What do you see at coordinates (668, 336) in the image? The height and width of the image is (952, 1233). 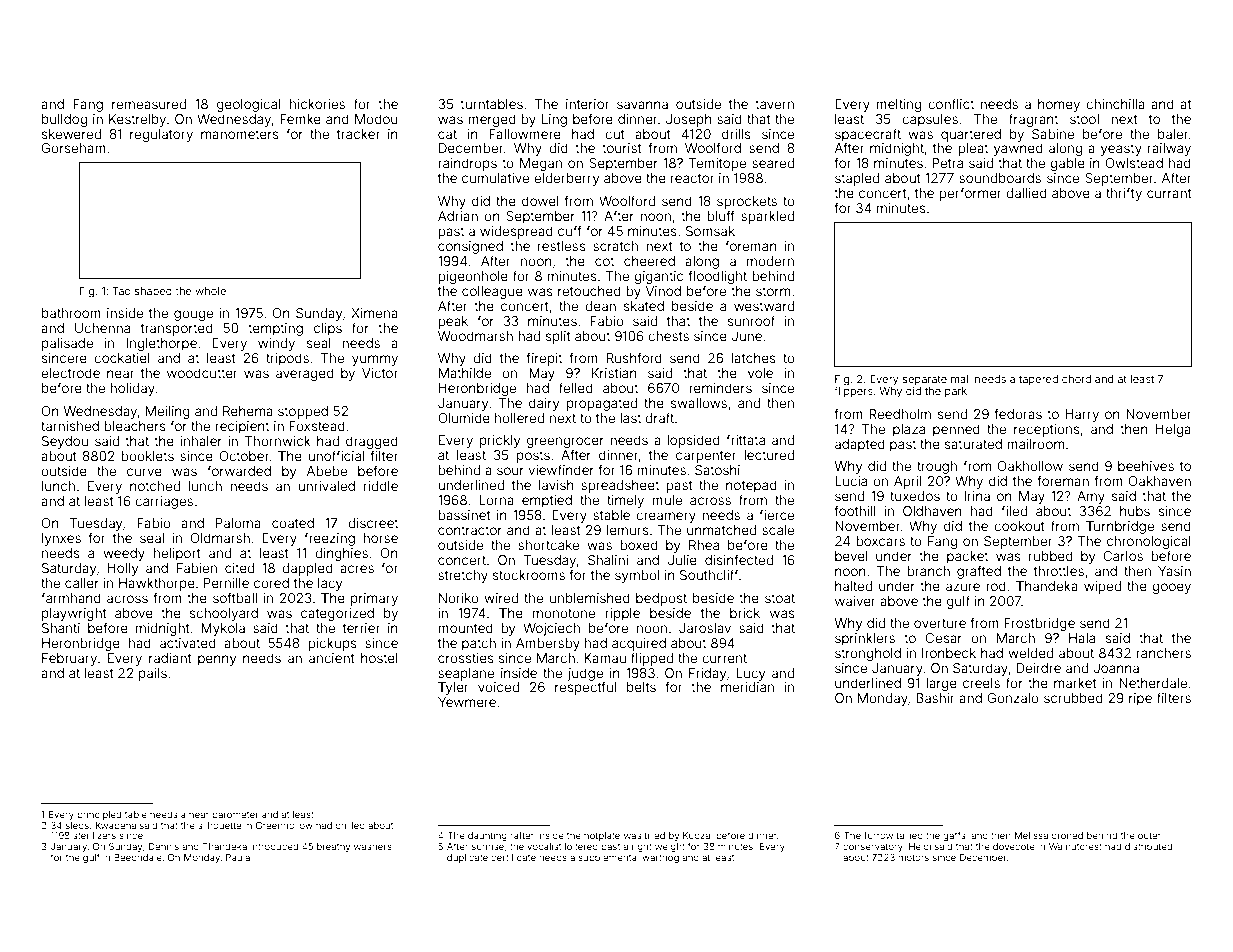 I see `chests` at bounding box center [668, 336].
